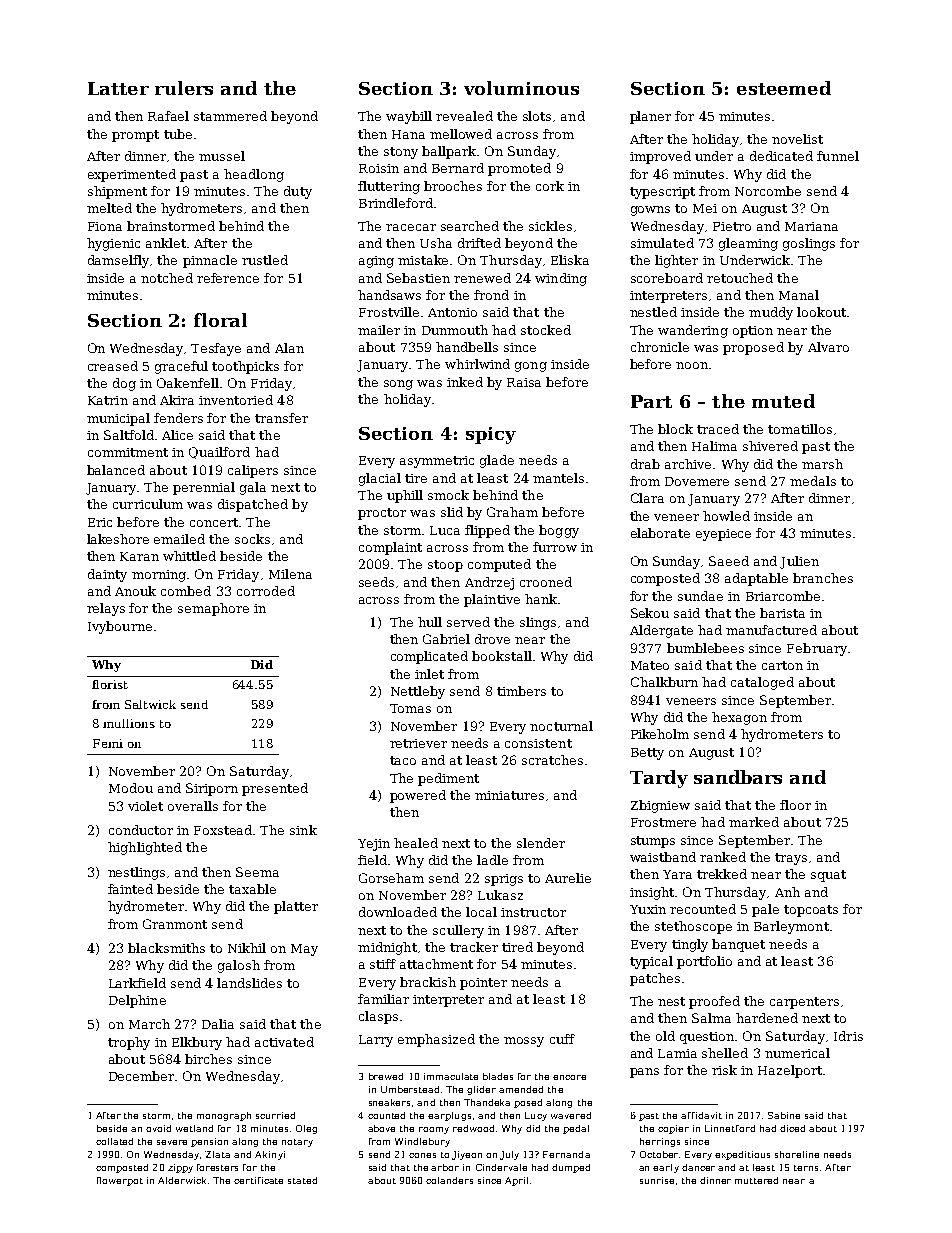  Describe the element at coordinates (541, 843) in the screenshot. I see `slender` at that location.
